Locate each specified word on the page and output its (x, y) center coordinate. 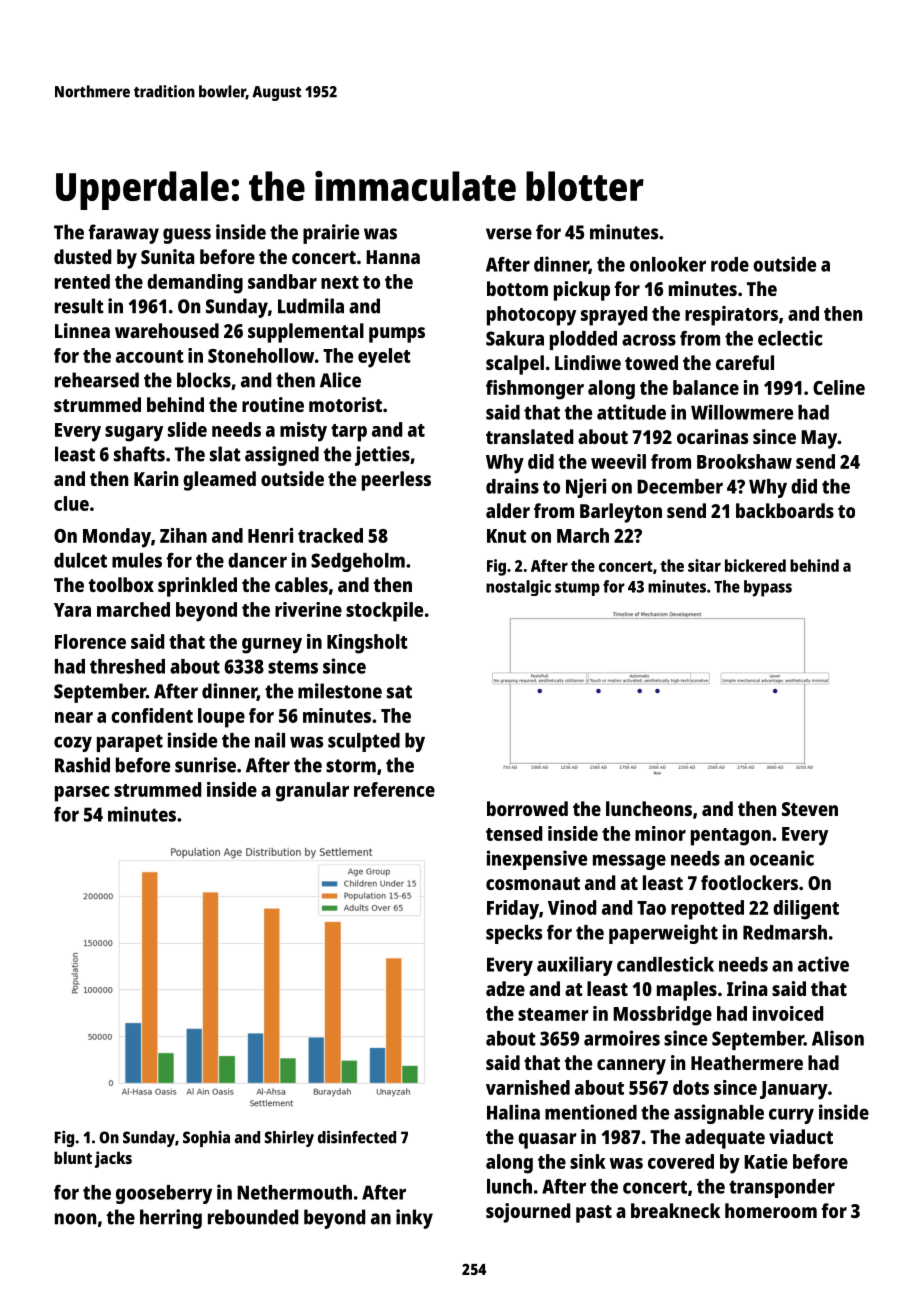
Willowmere (742, 412)
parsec (82, 794)
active (823, 964)
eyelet (384, 358)
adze (505, 988)
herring (171, 1219)
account (150, 356)
